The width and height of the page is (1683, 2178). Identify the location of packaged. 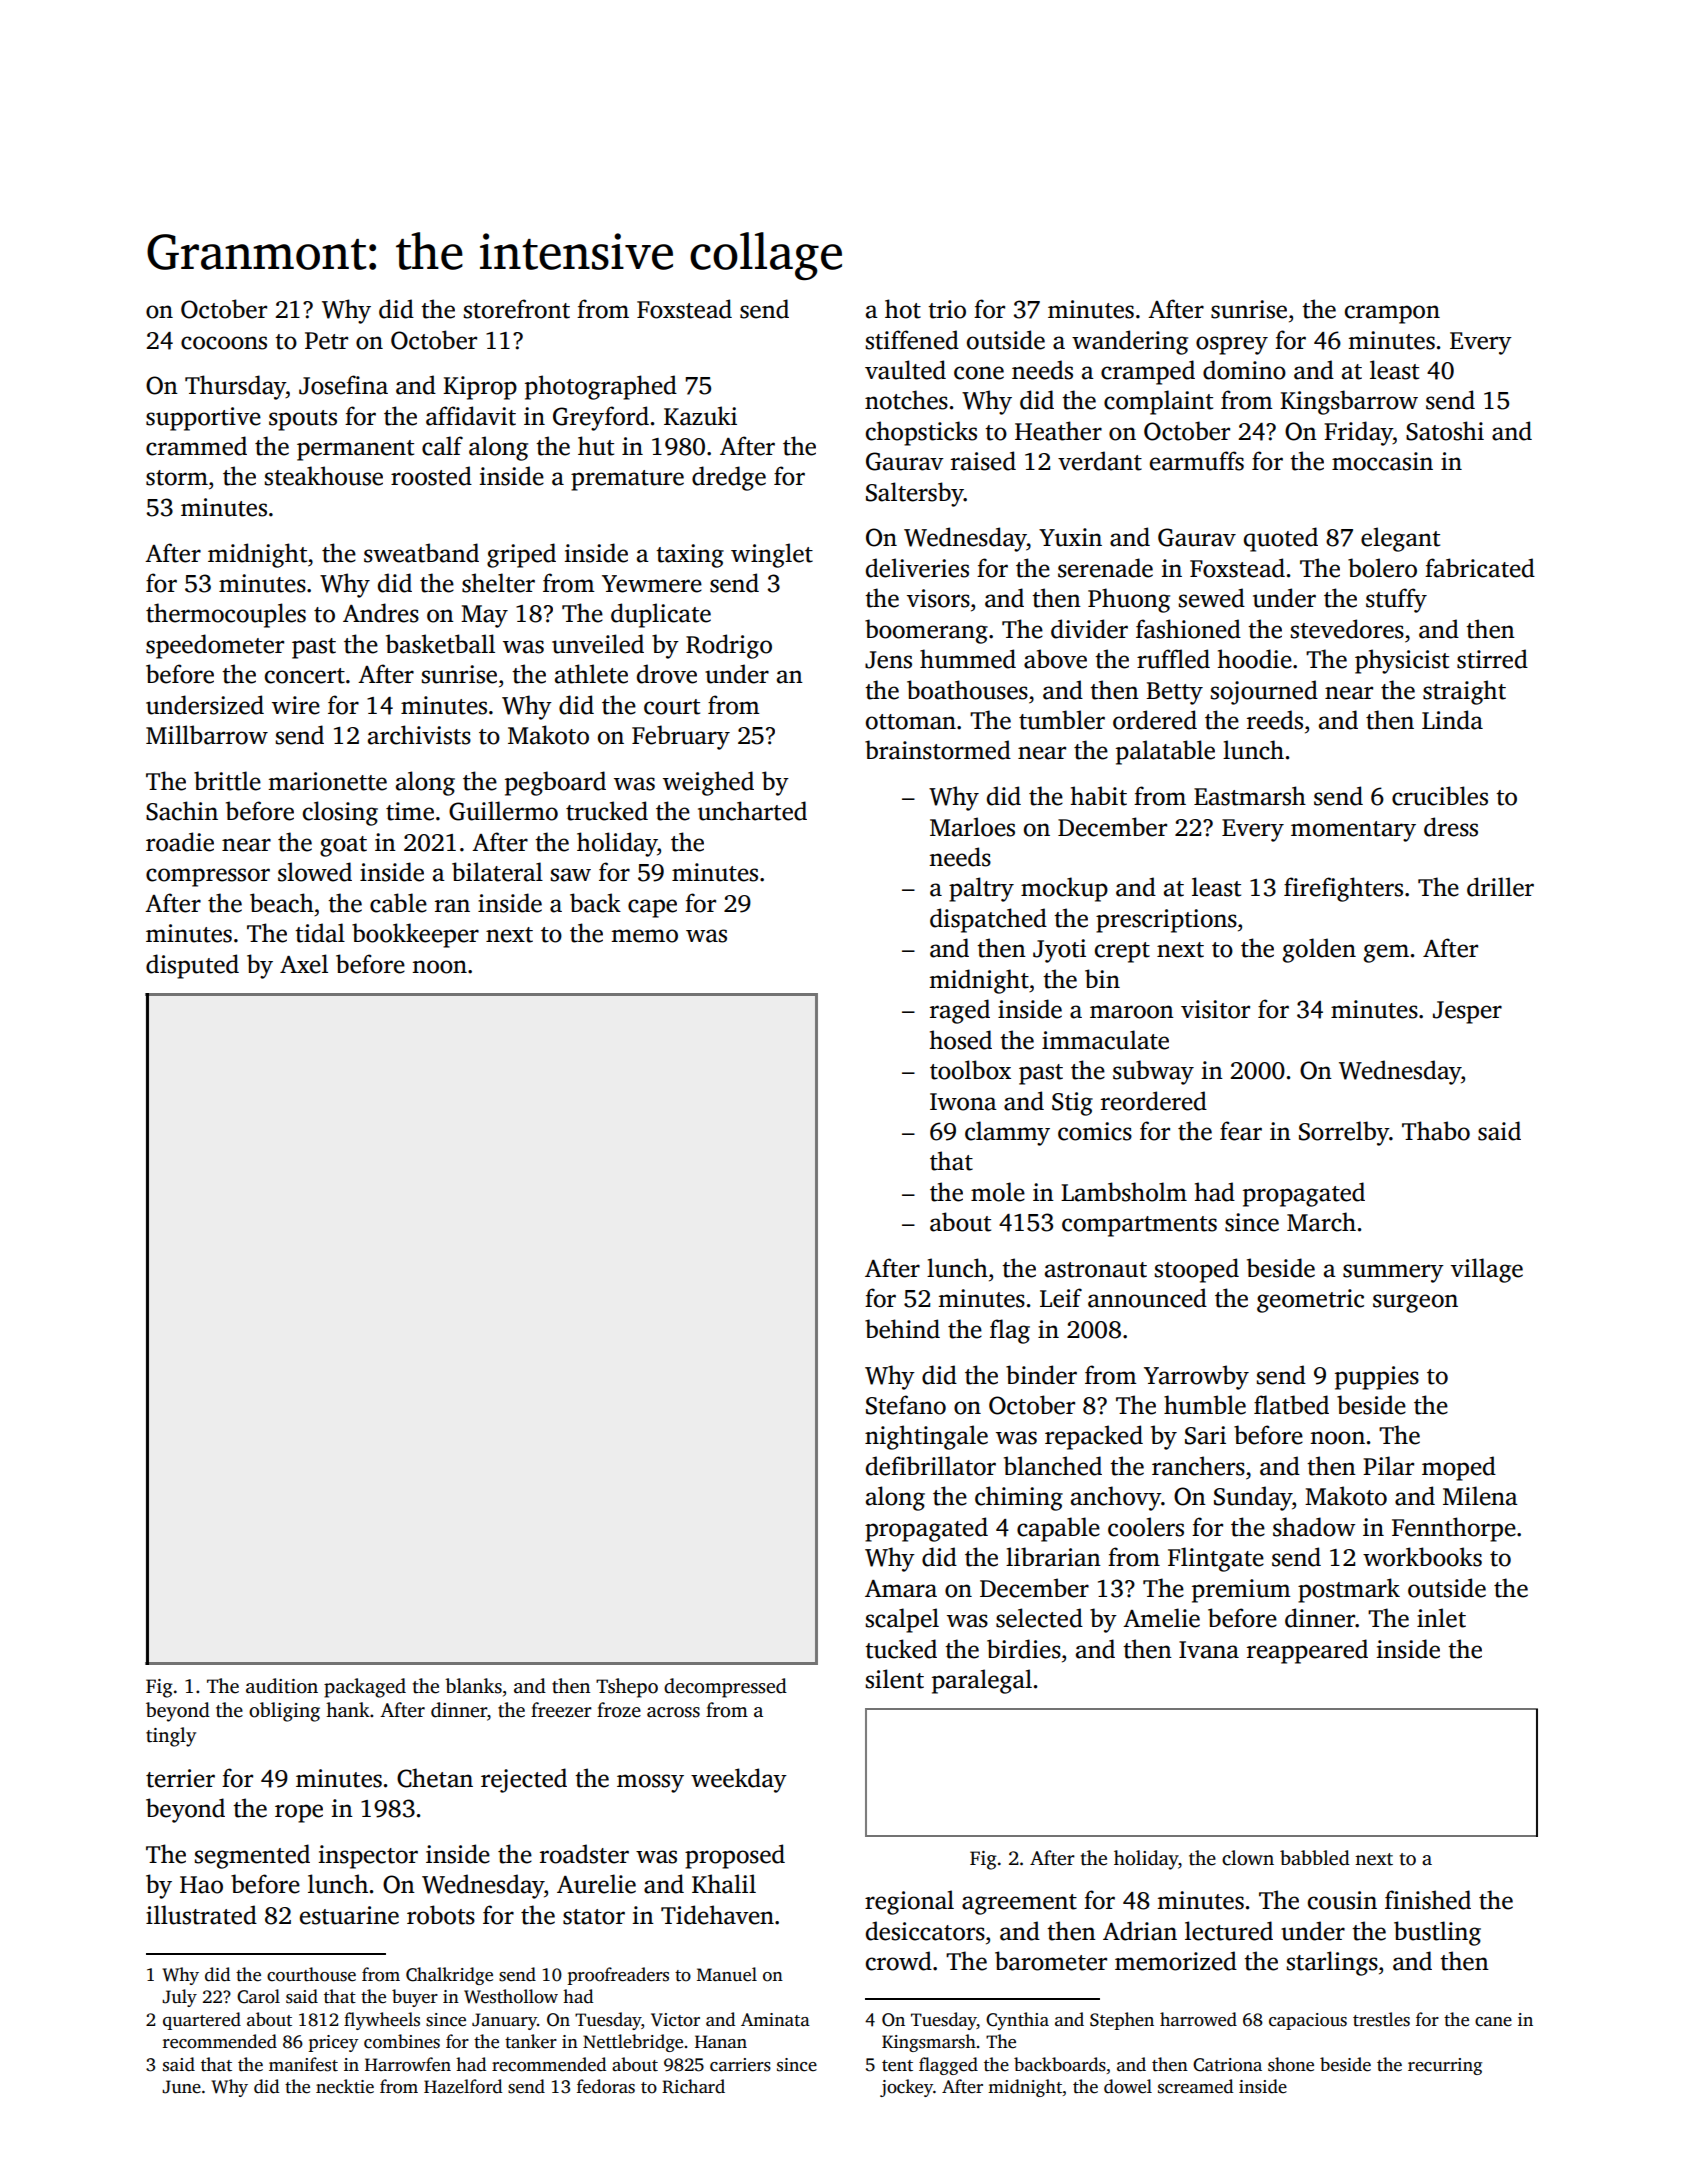
(365, 1688).
